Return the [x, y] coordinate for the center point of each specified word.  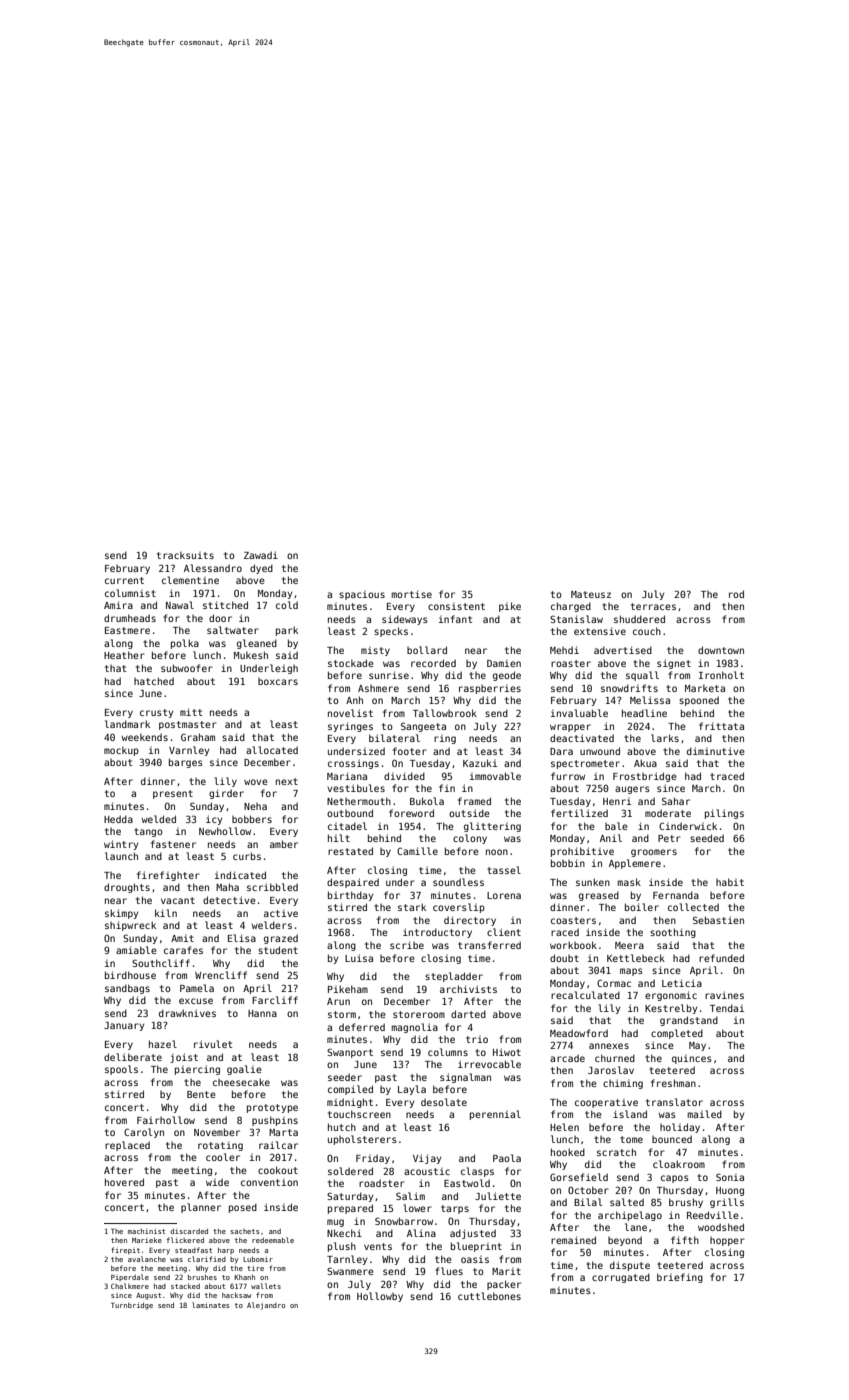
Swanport [350, 1053]
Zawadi [261, 555]
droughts [127, 888]
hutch [342, 1127]
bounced [672, 1139]
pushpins [275, 1121]
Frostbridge [645, 777]
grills [727, 1203]
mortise [411, 594]
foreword [411, 813]
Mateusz [591, 594]
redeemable [273, 1240]
